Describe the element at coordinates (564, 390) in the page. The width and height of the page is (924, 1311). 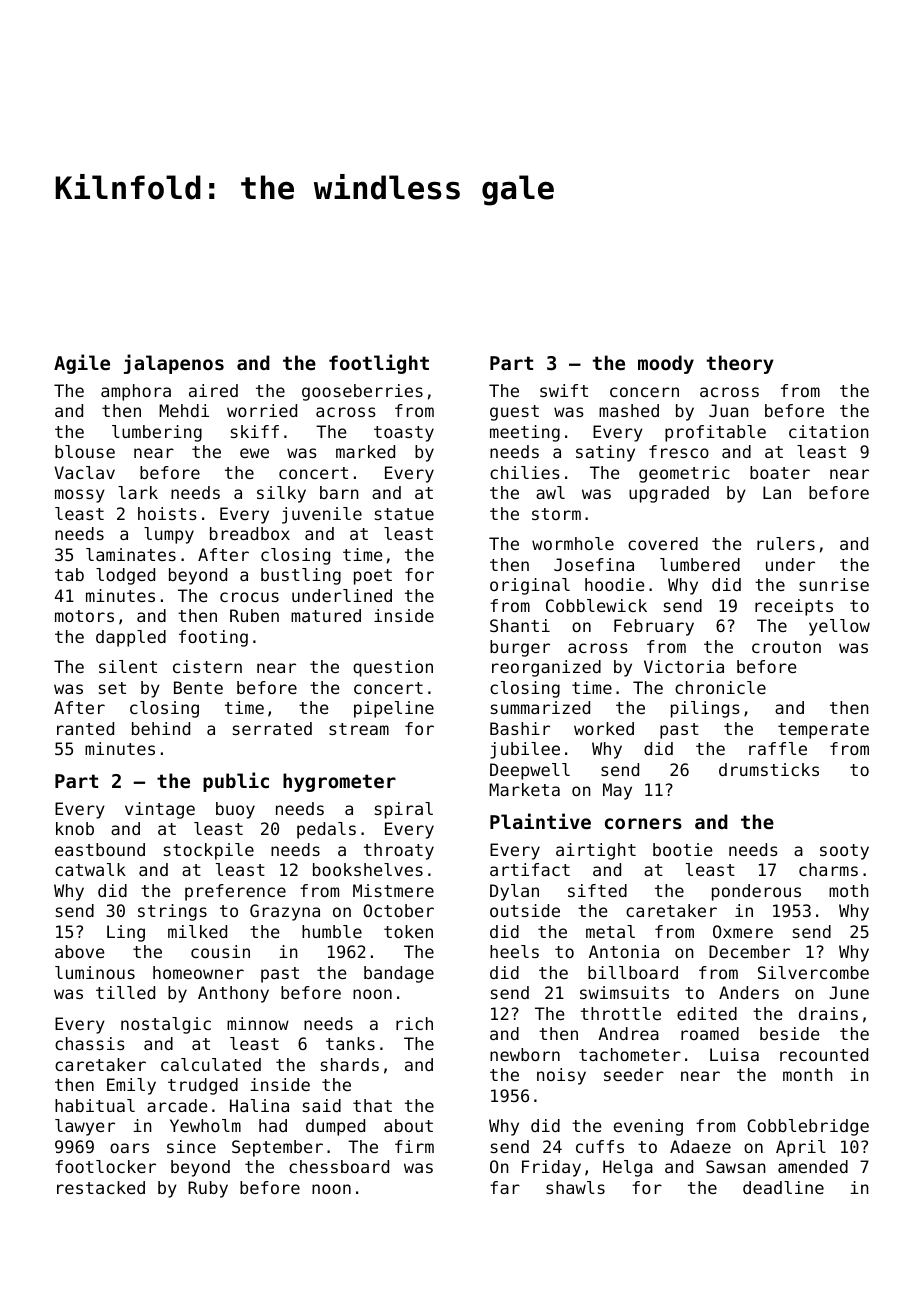
I see `swift` at that location.
